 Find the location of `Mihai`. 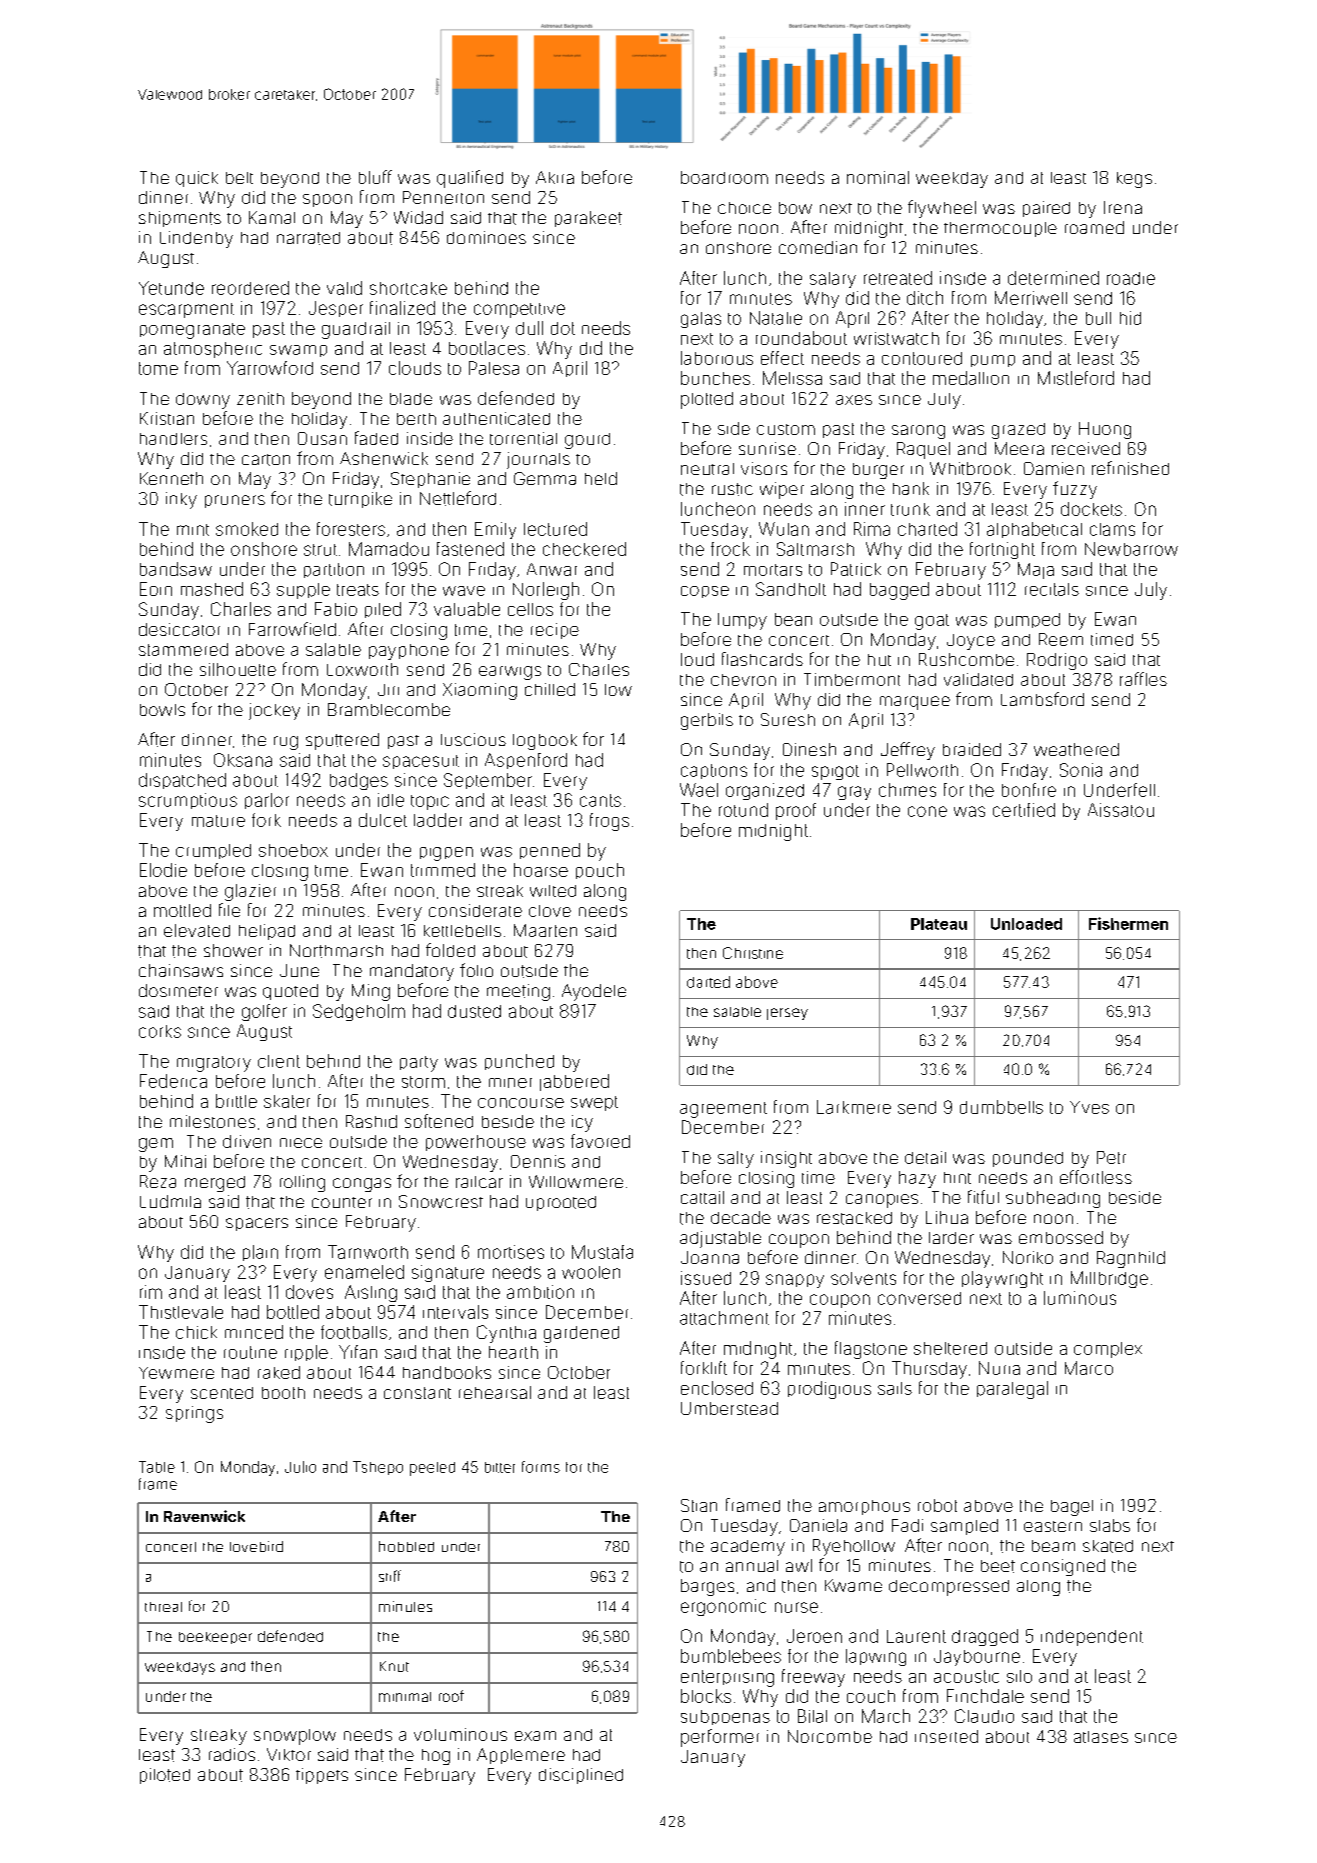

Mihai is located at coordinates (185, 1161).
